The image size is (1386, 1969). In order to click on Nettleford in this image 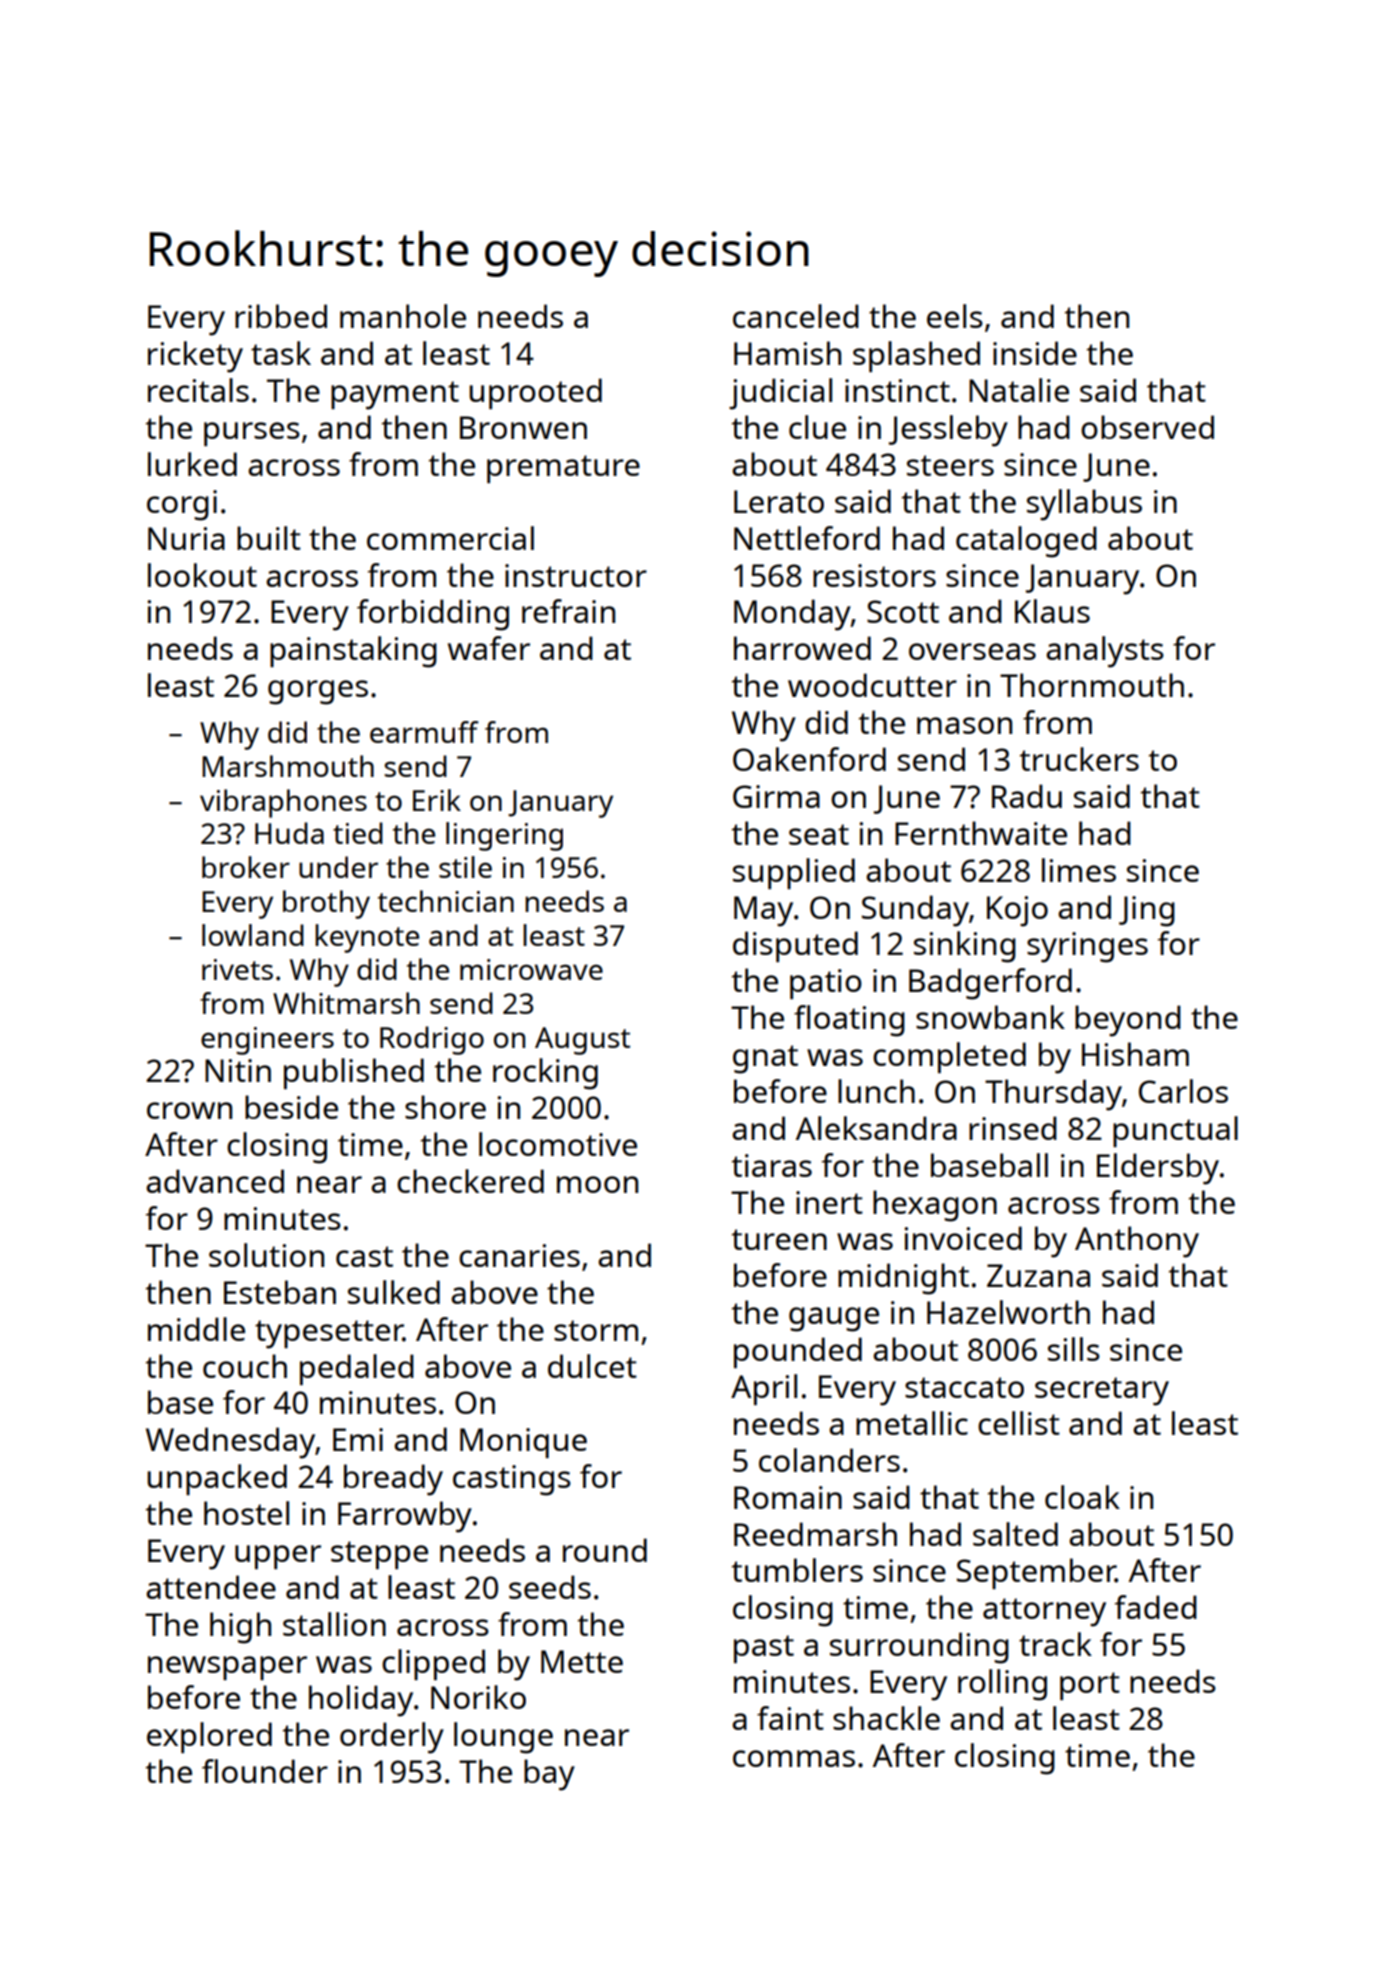, I will do `click(807, 538)`.
